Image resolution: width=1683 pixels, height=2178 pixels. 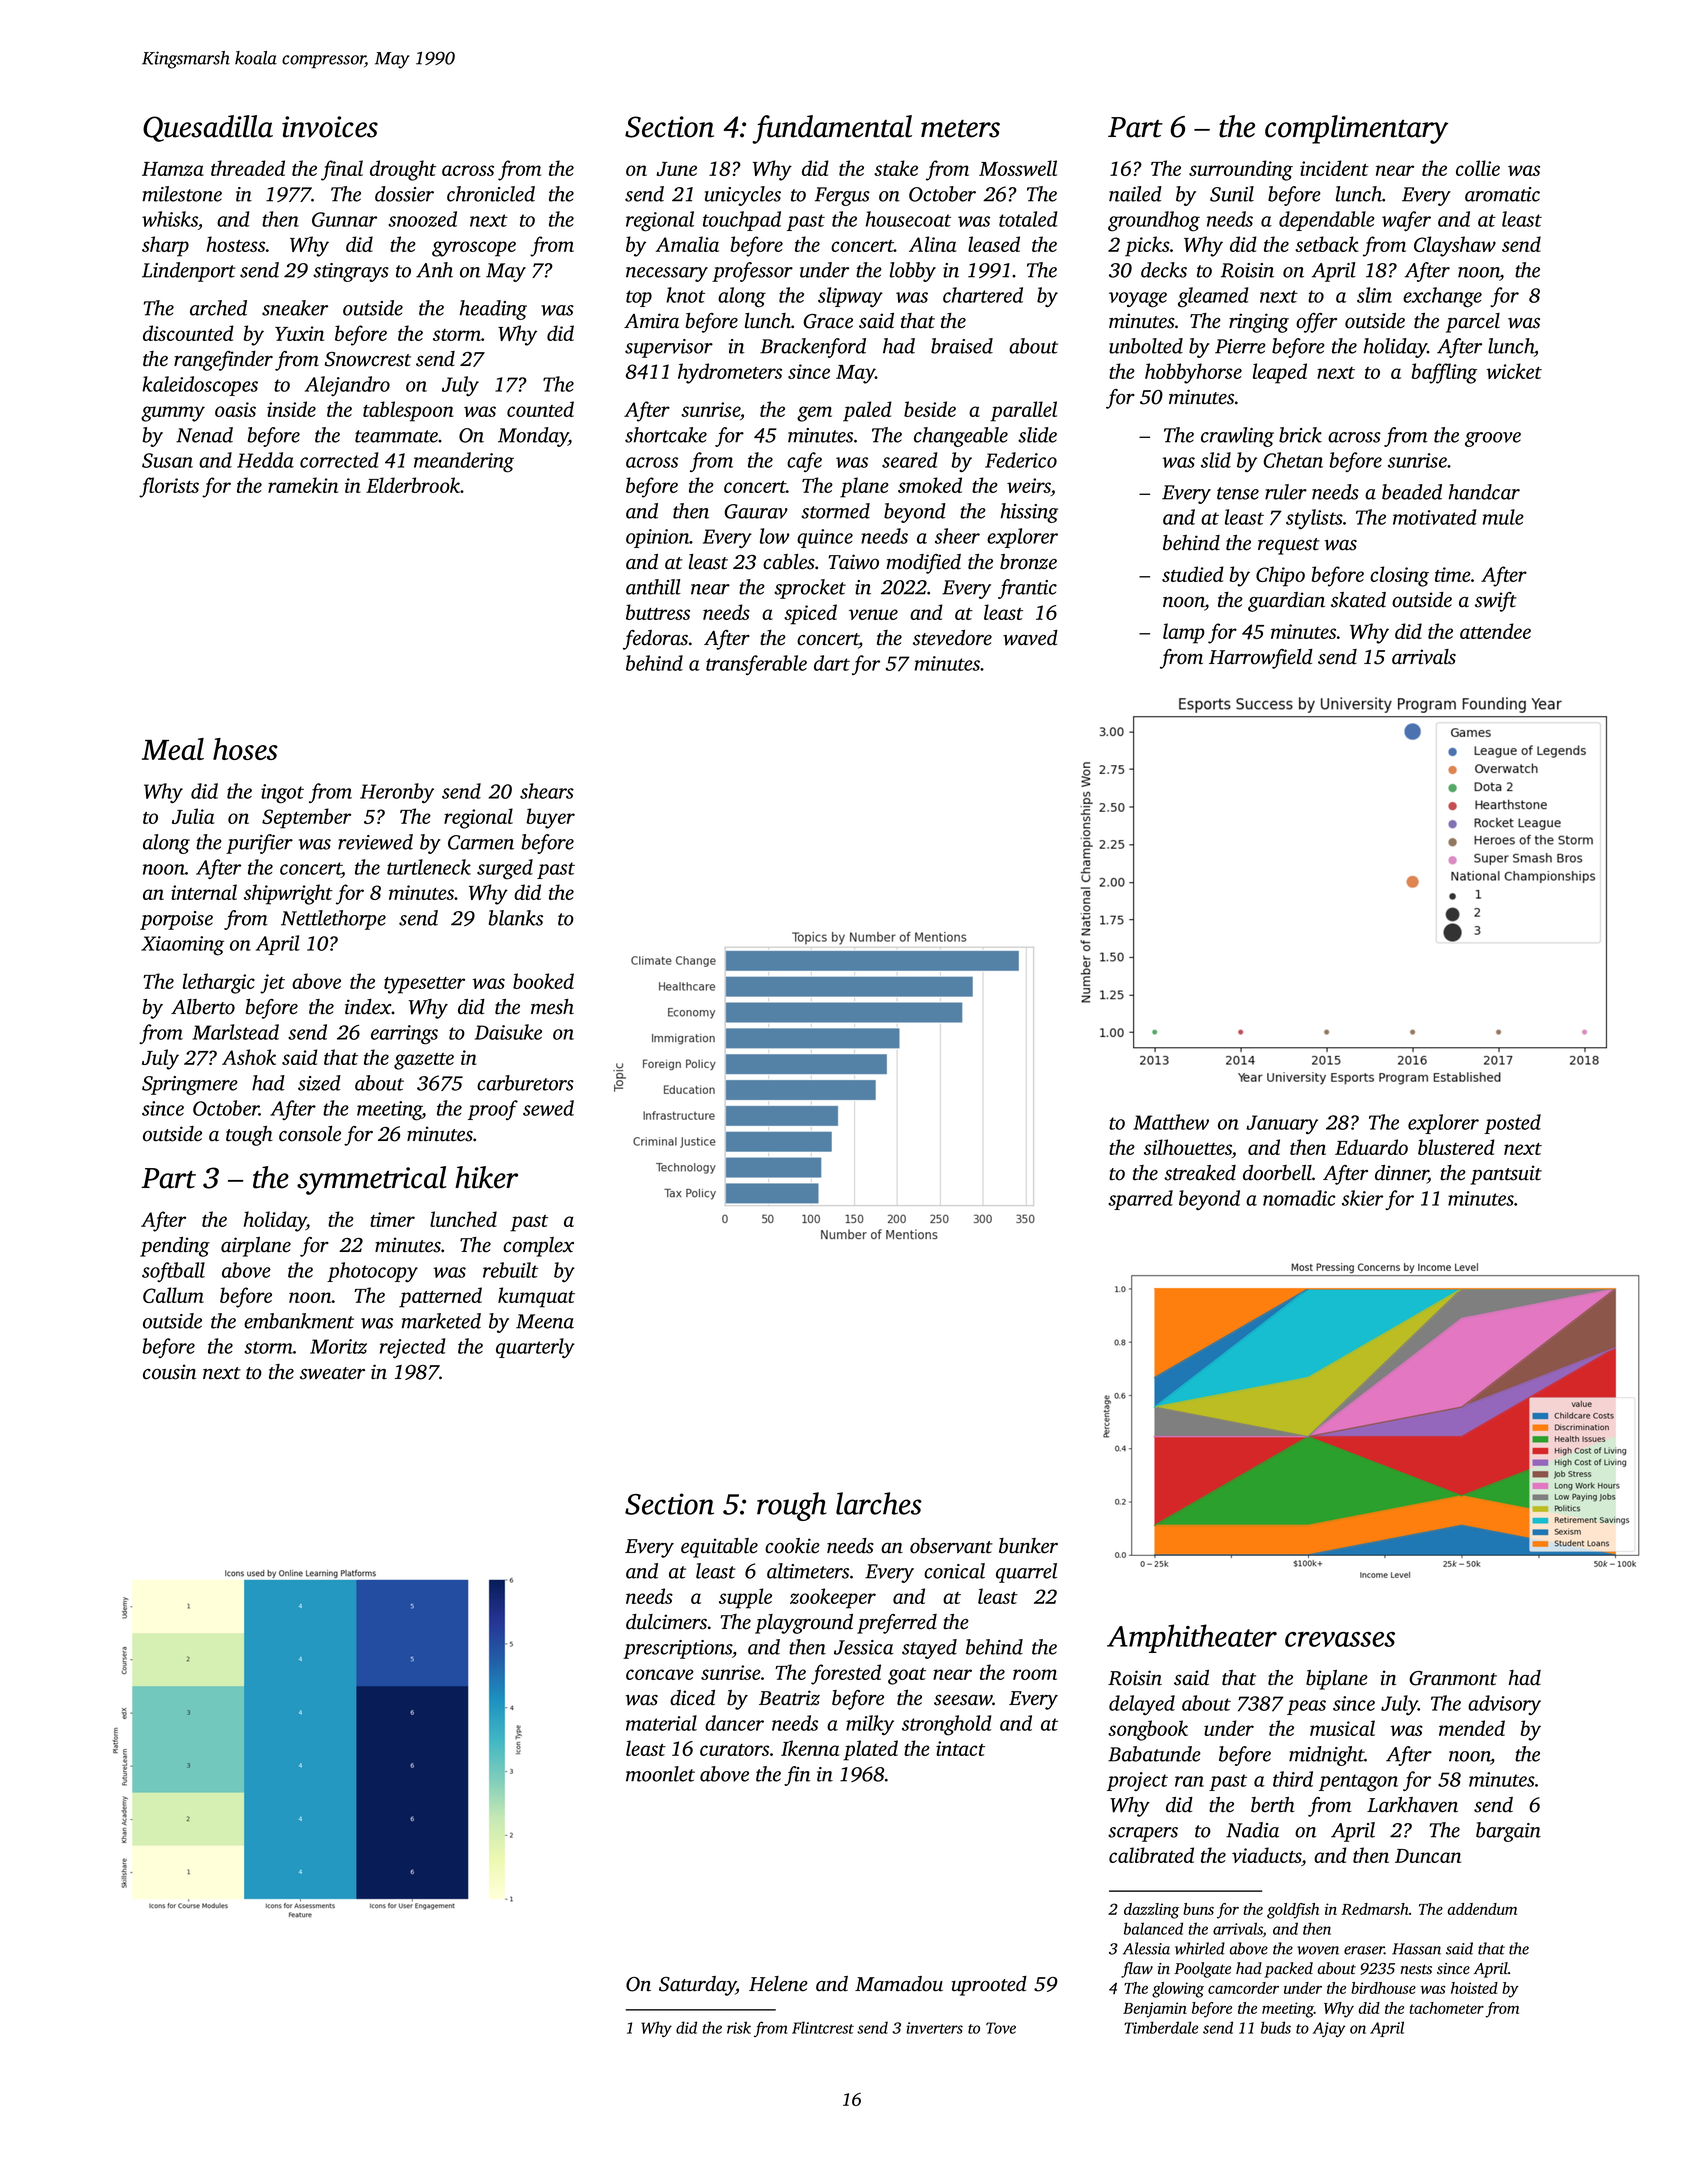 What do you see at coordinates (1151, 1855) in the screenshot?
I see `calibrated` at bounding box center [1151, 1855].
